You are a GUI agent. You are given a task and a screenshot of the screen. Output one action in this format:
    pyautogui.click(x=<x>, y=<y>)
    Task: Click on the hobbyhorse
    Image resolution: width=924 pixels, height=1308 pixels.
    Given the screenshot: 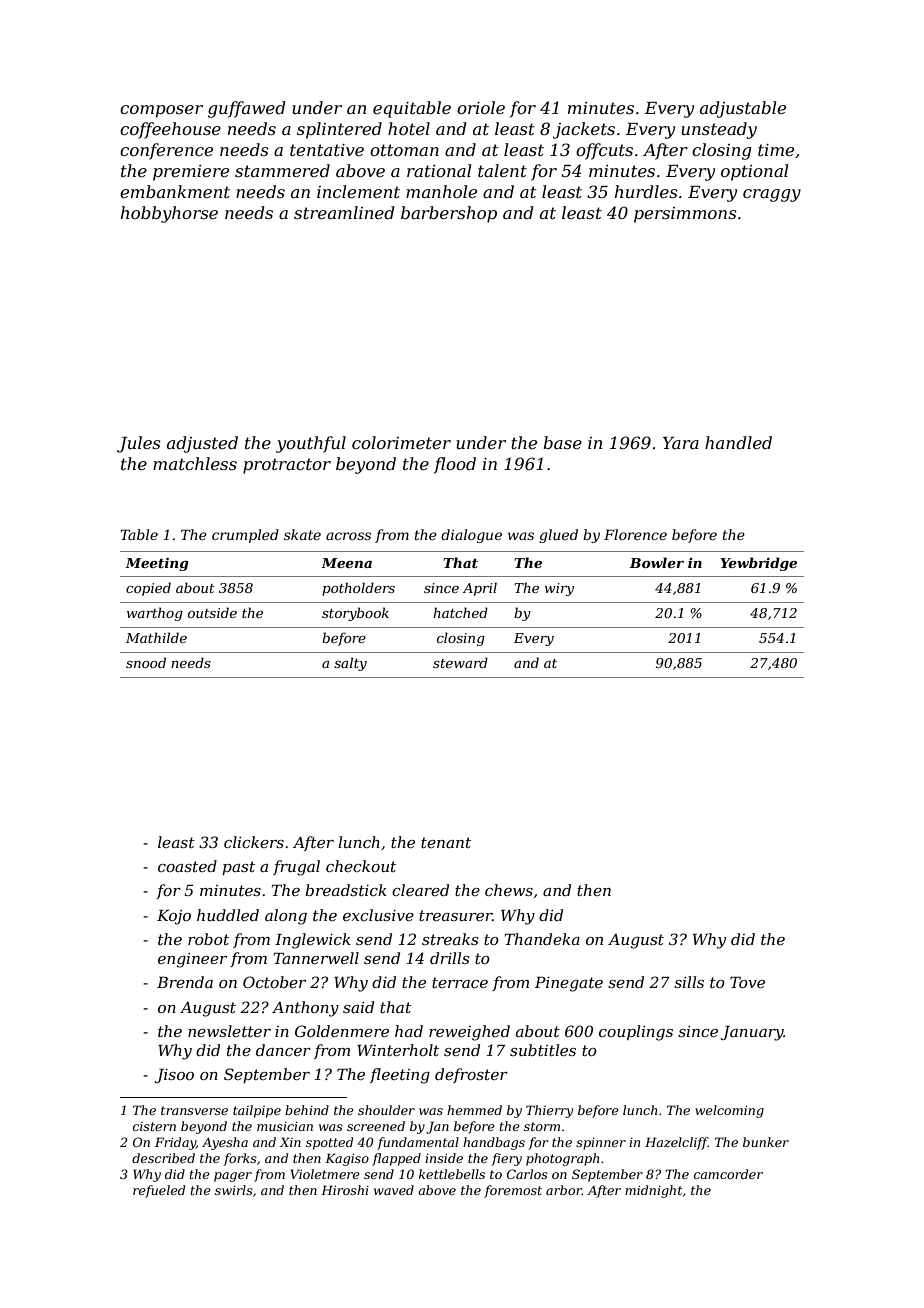 What is the action you would take?
    pyautogui.click(x=169, y=214)
